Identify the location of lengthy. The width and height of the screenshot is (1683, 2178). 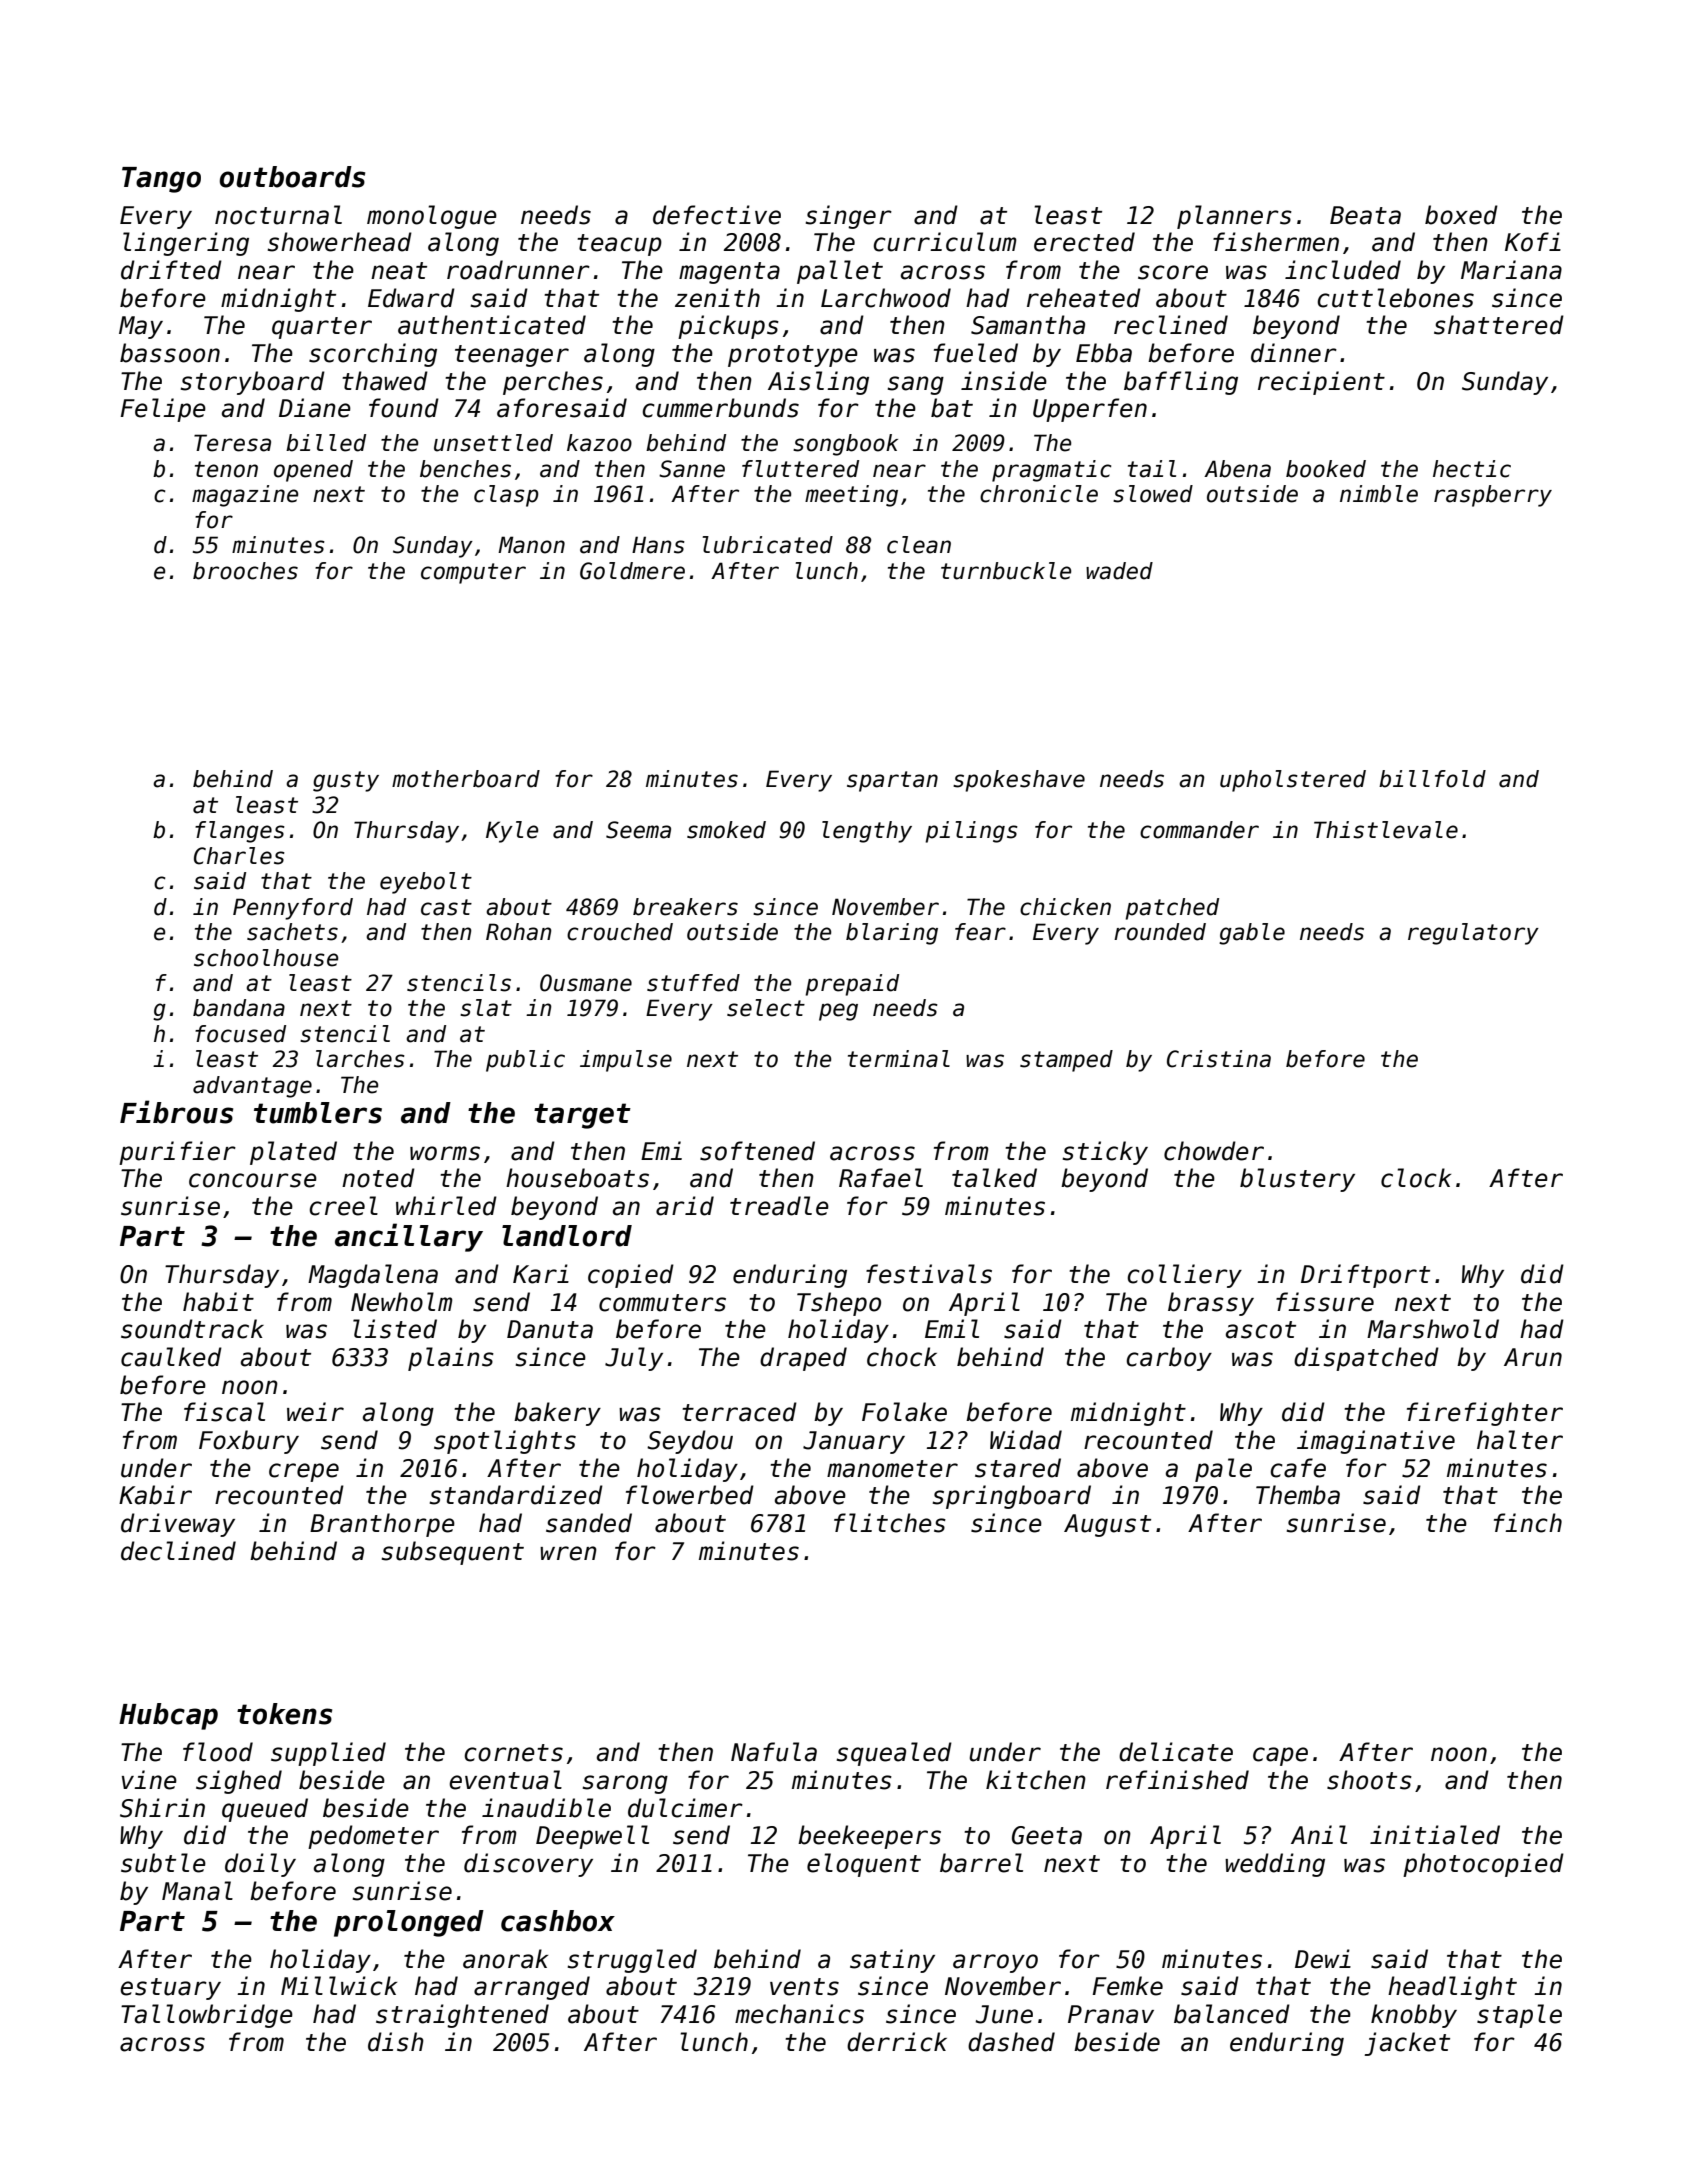
(867, 832).
